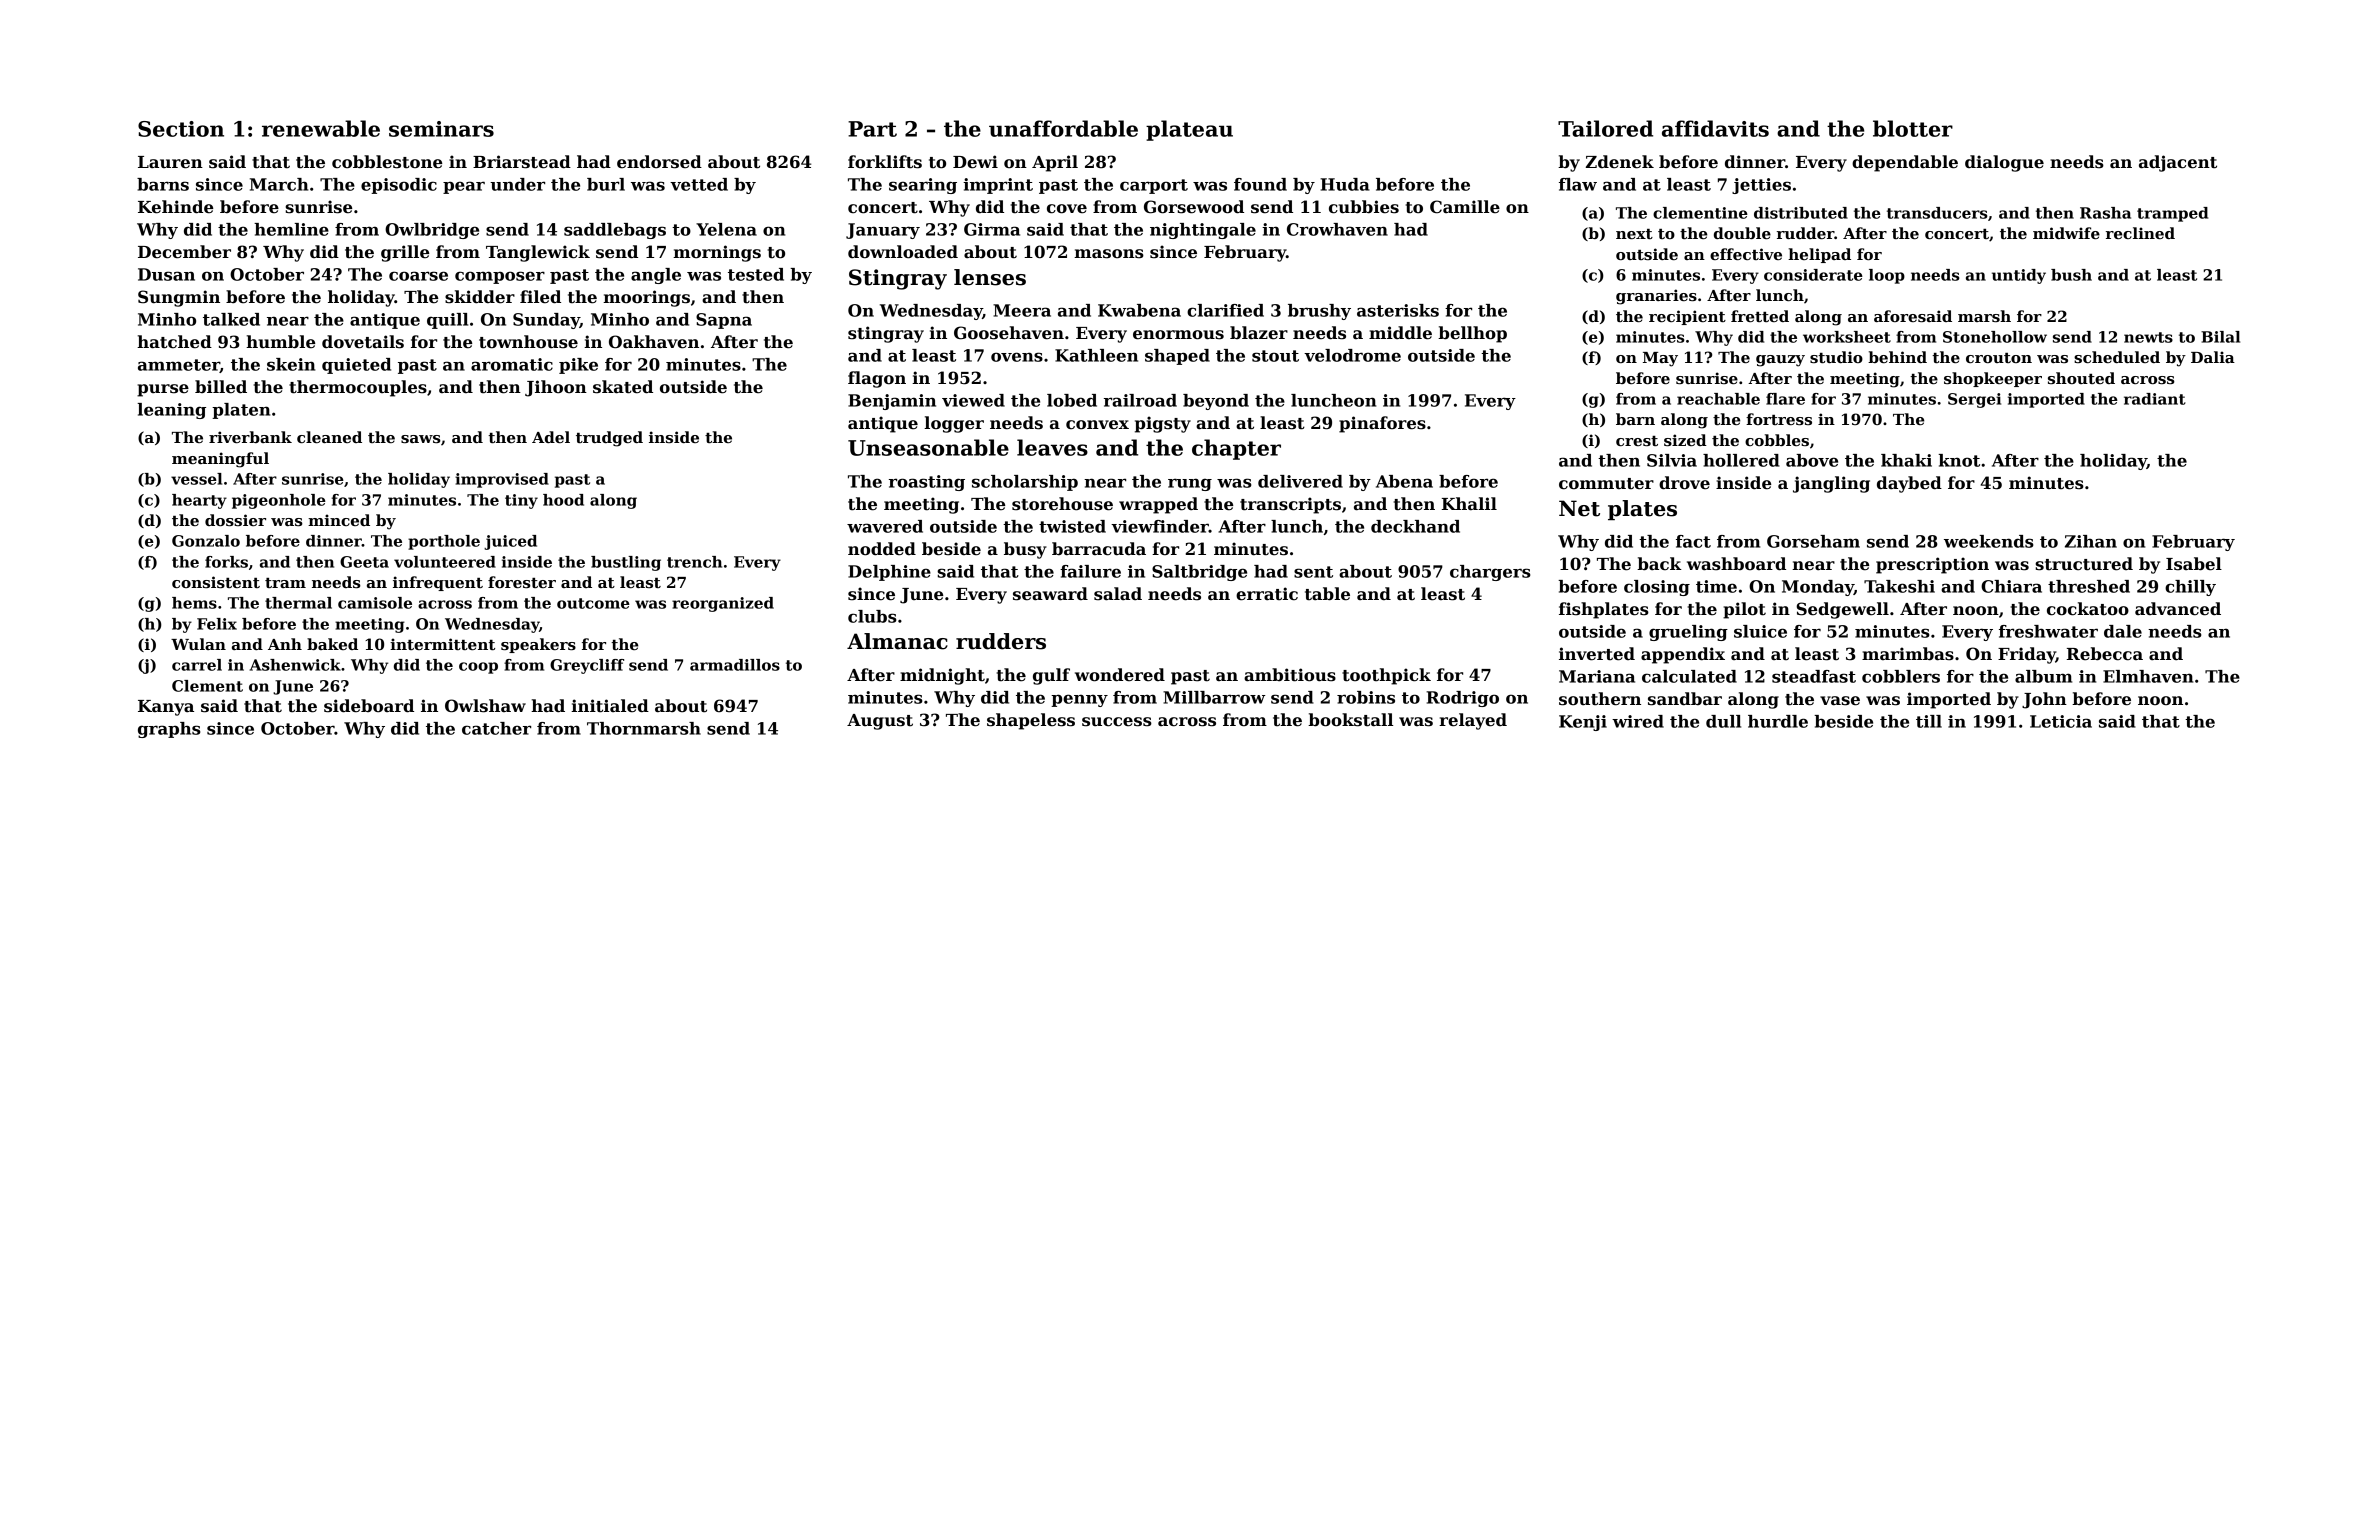 This screenshot has height=1540, width=2380. I want to click on Ashenwick, so click(295, 665).
